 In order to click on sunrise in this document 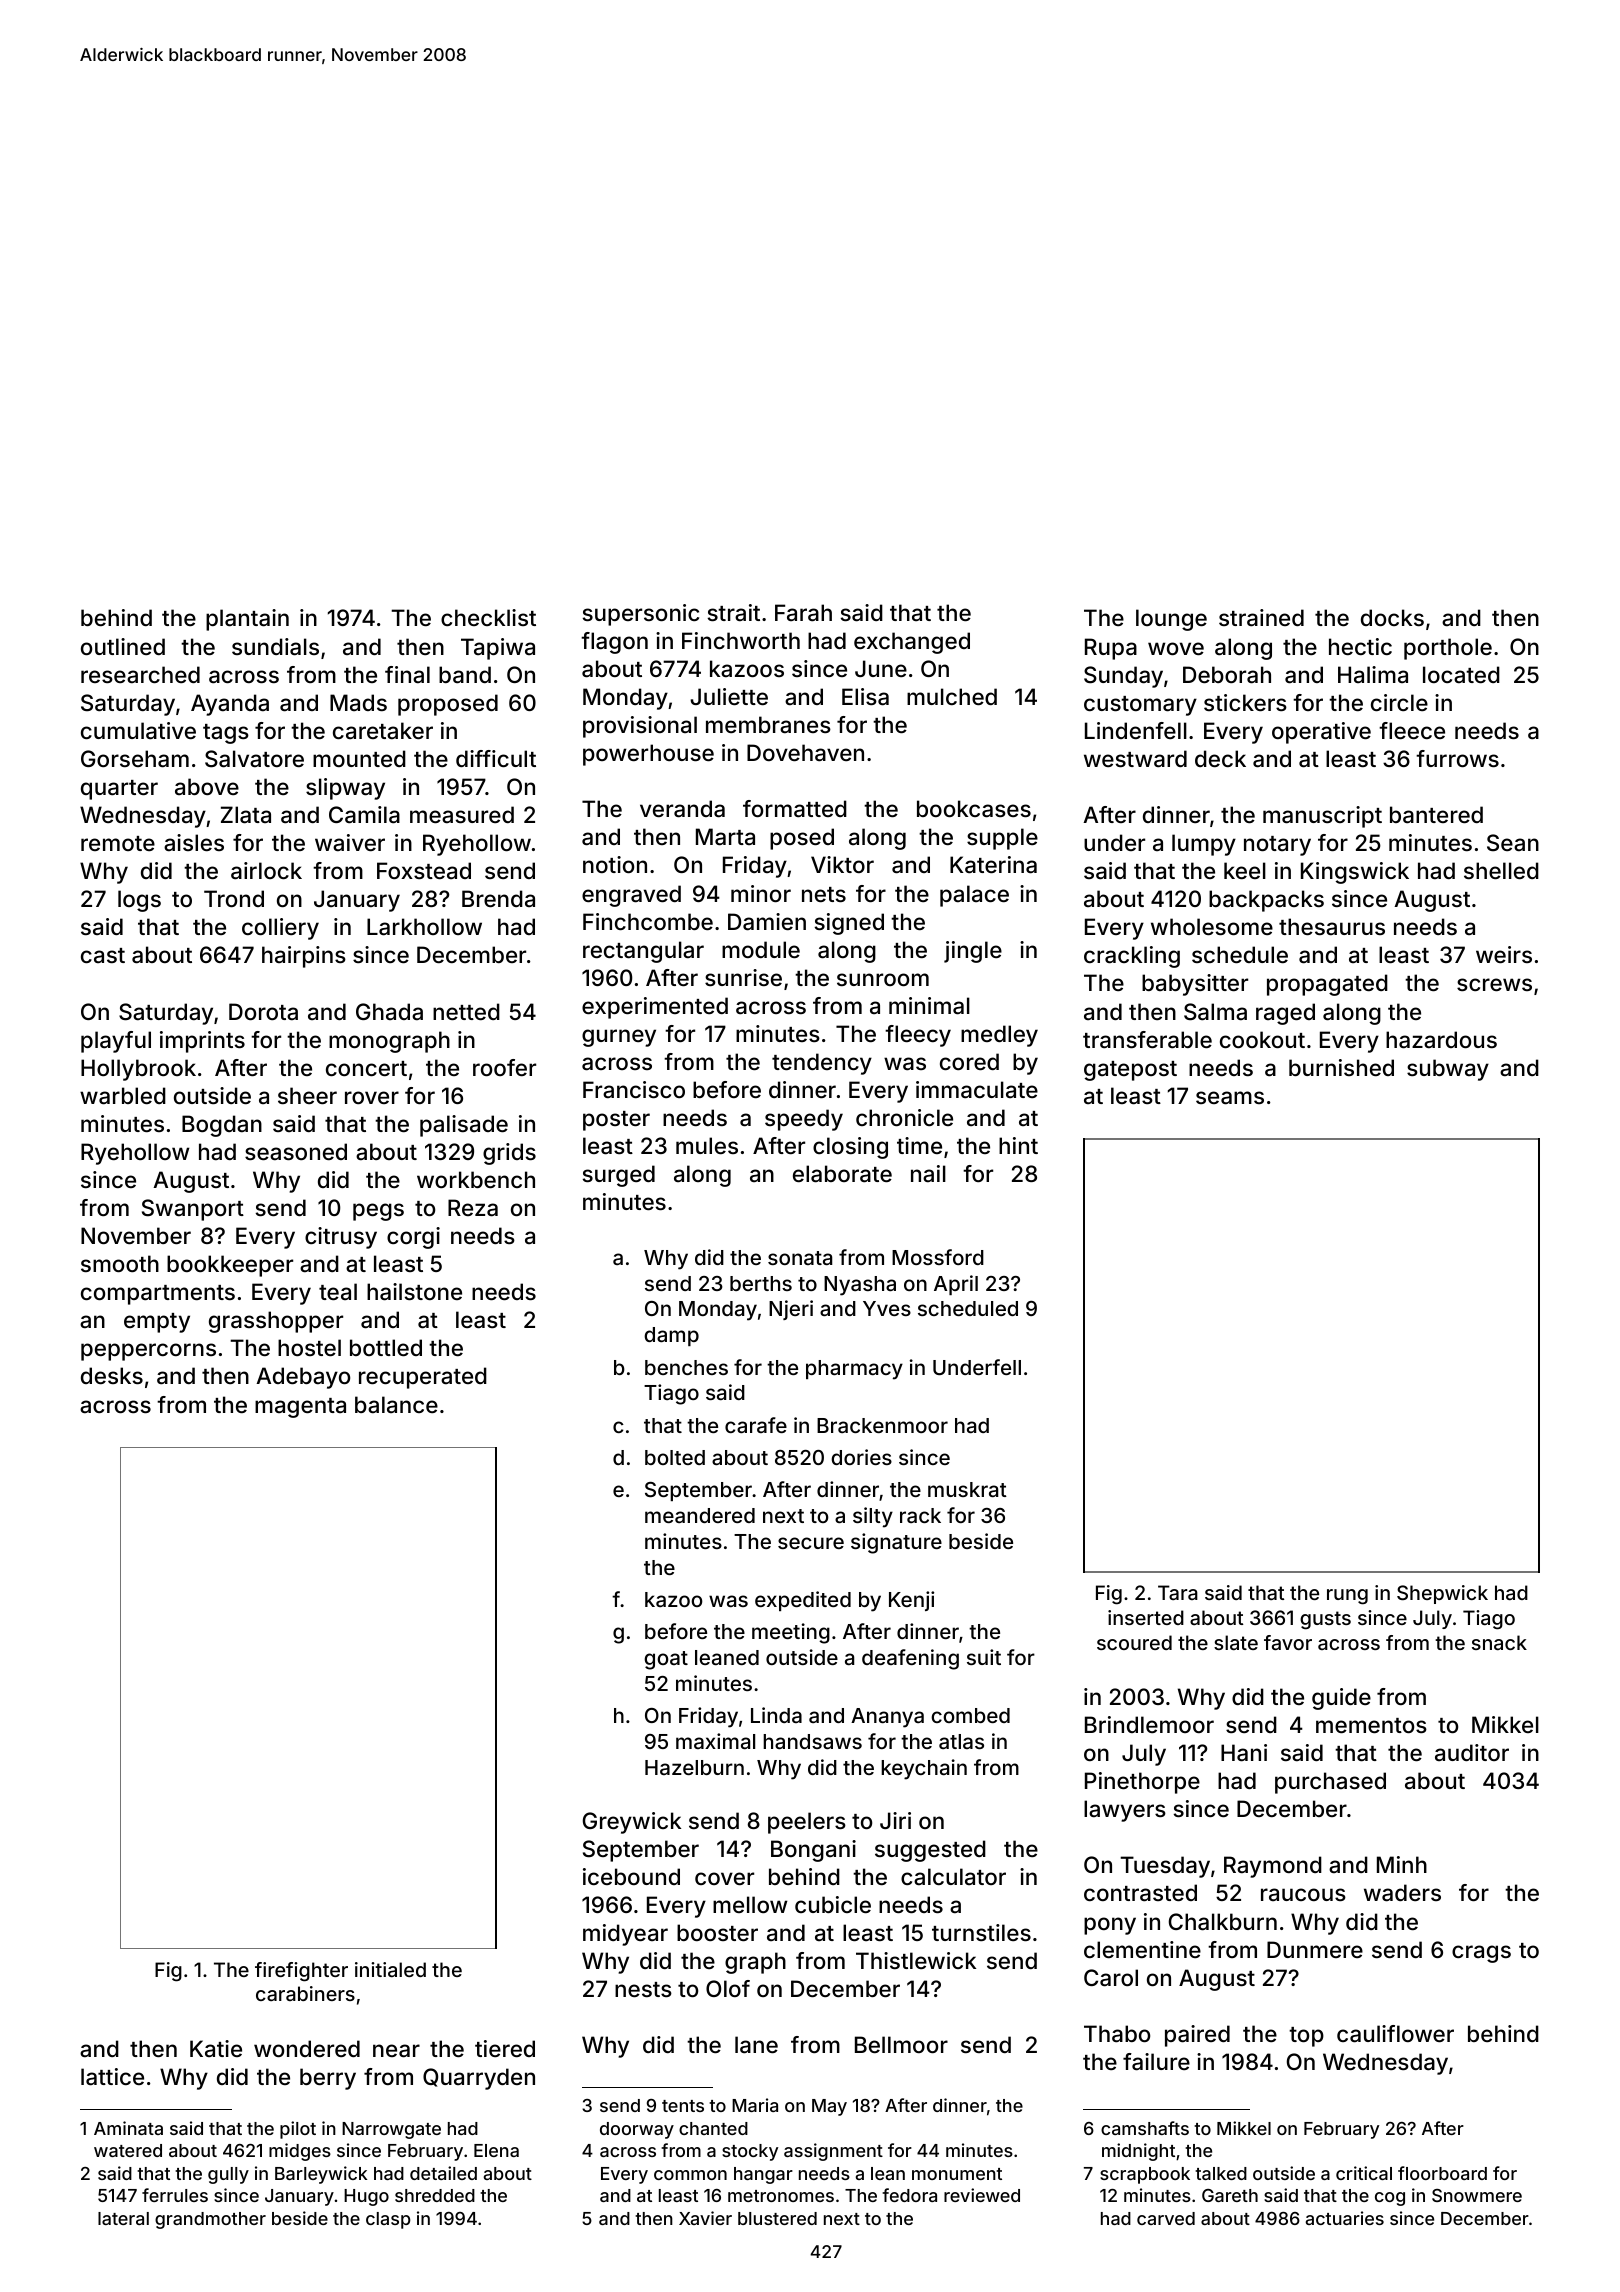, I will do `click(743, 977)`.
